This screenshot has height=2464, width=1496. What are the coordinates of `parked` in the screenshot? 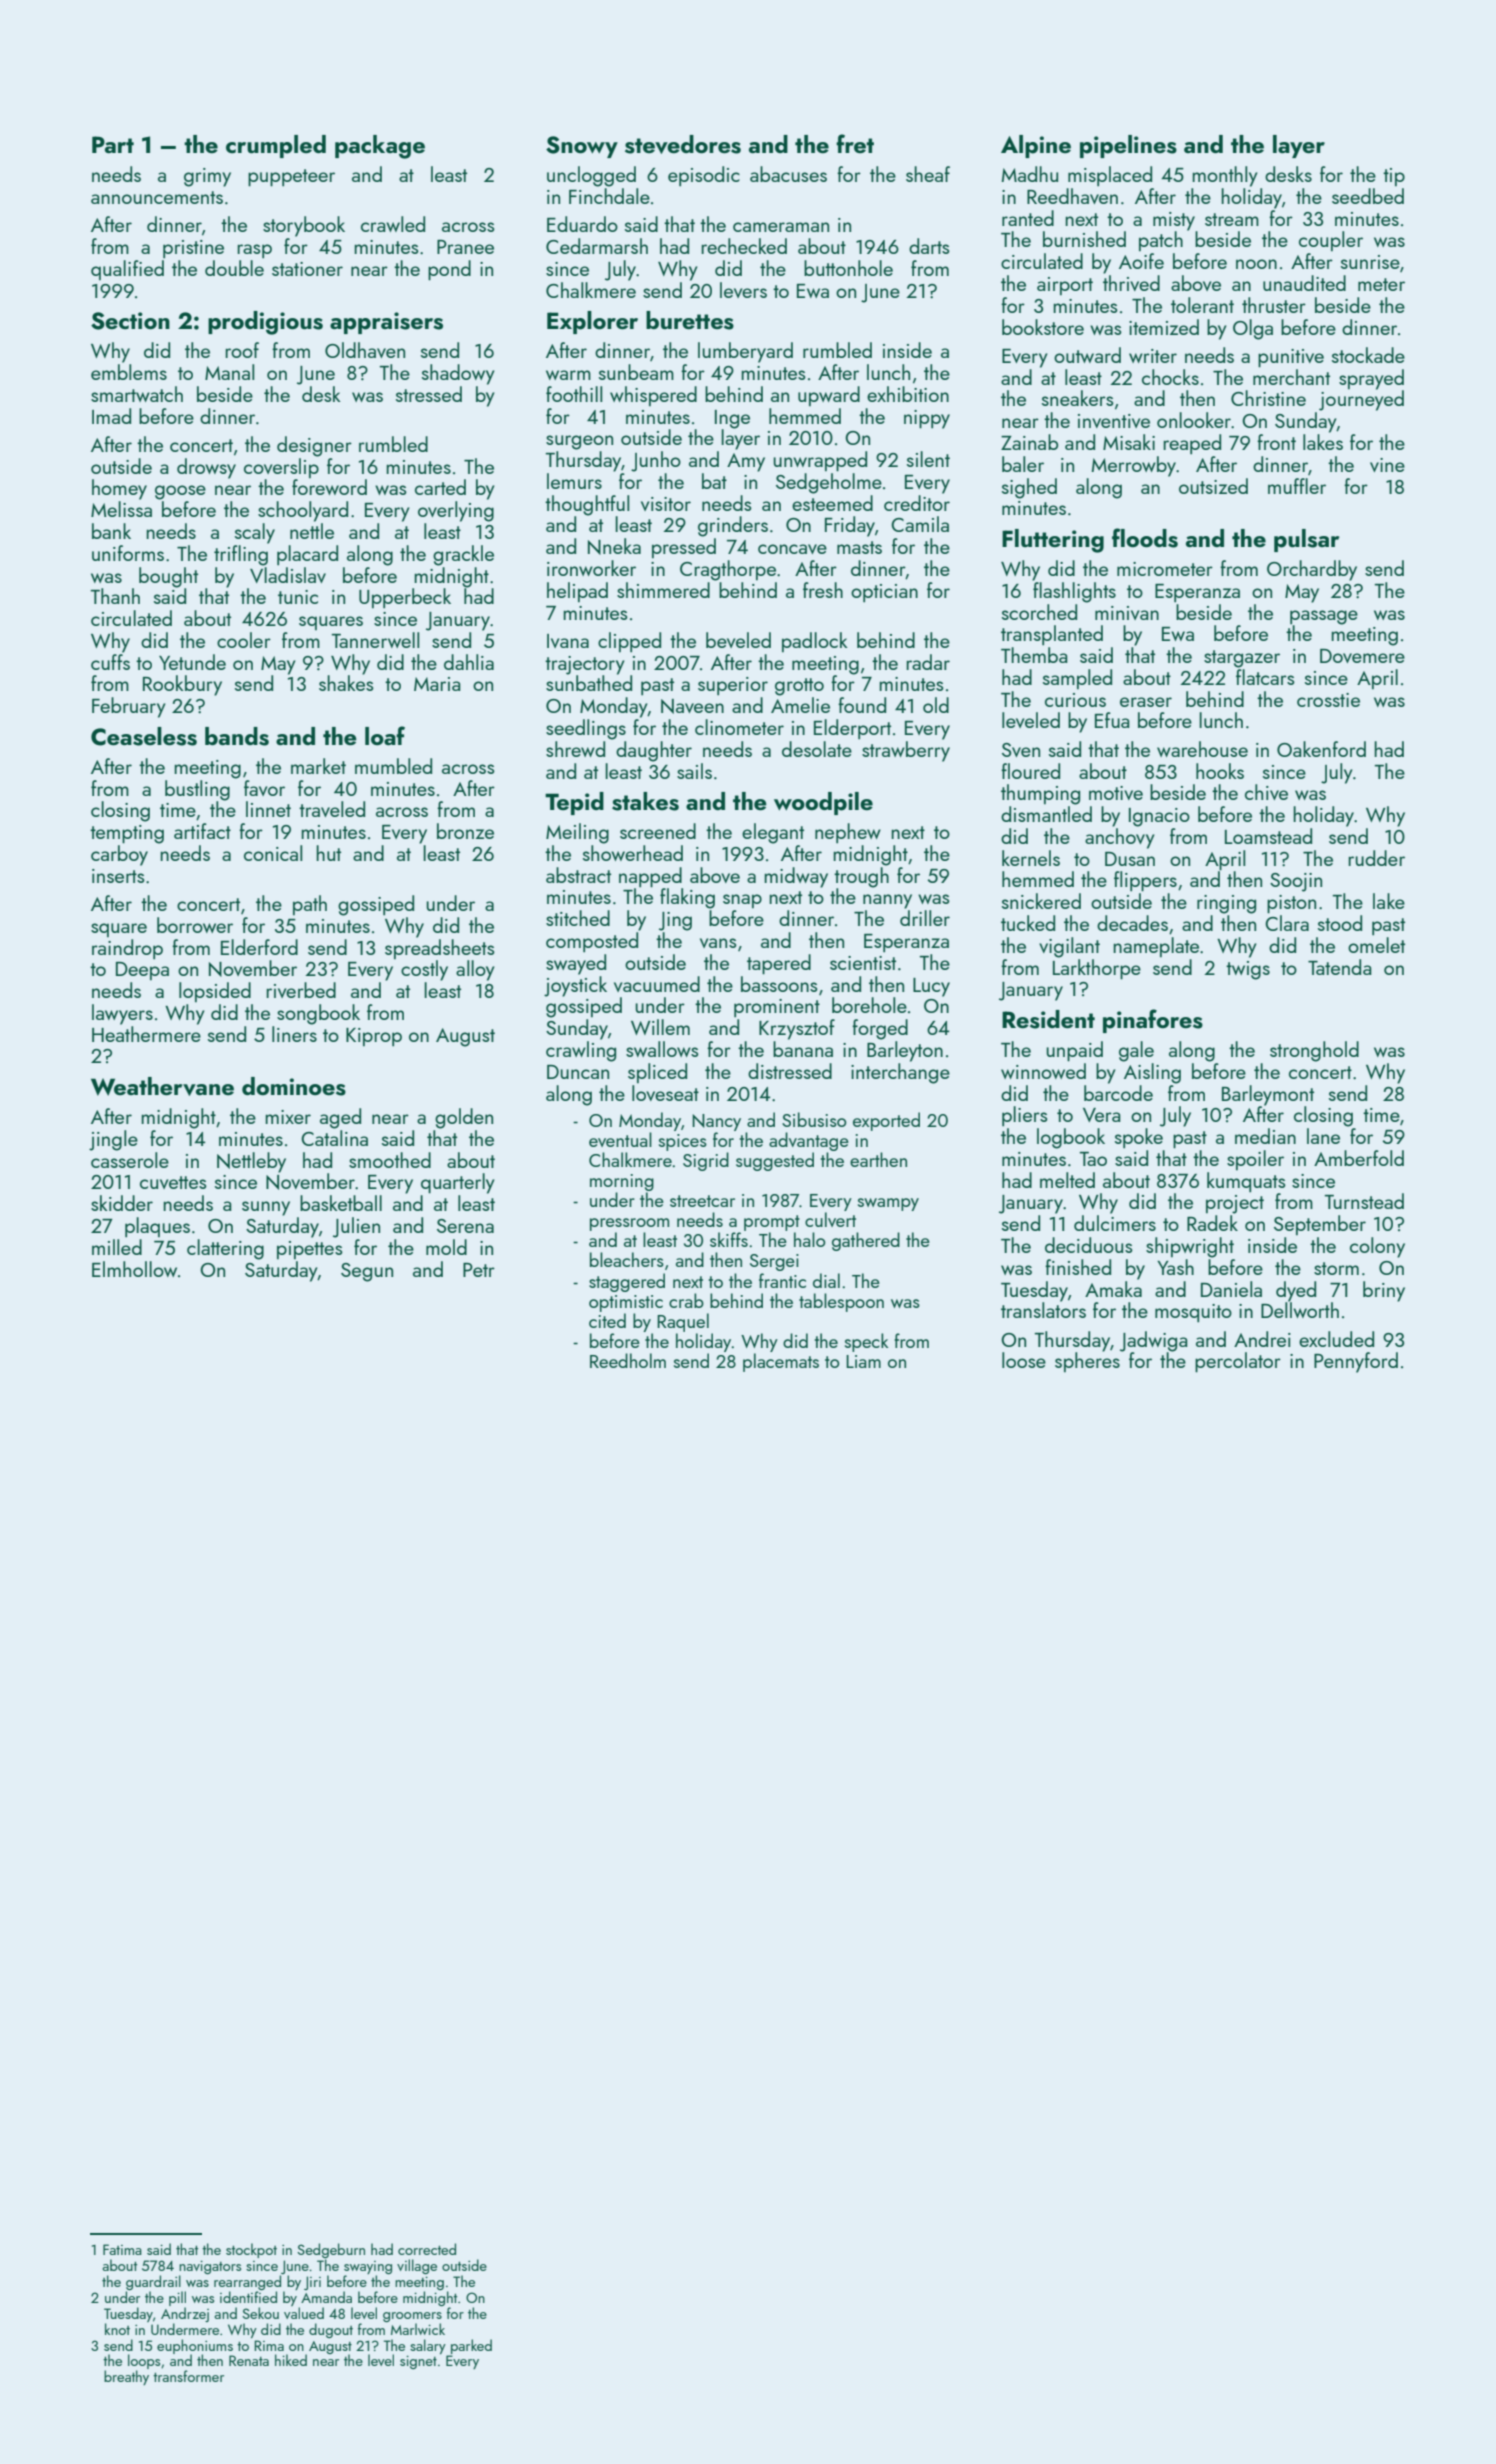 It's located at (471, 2346).
